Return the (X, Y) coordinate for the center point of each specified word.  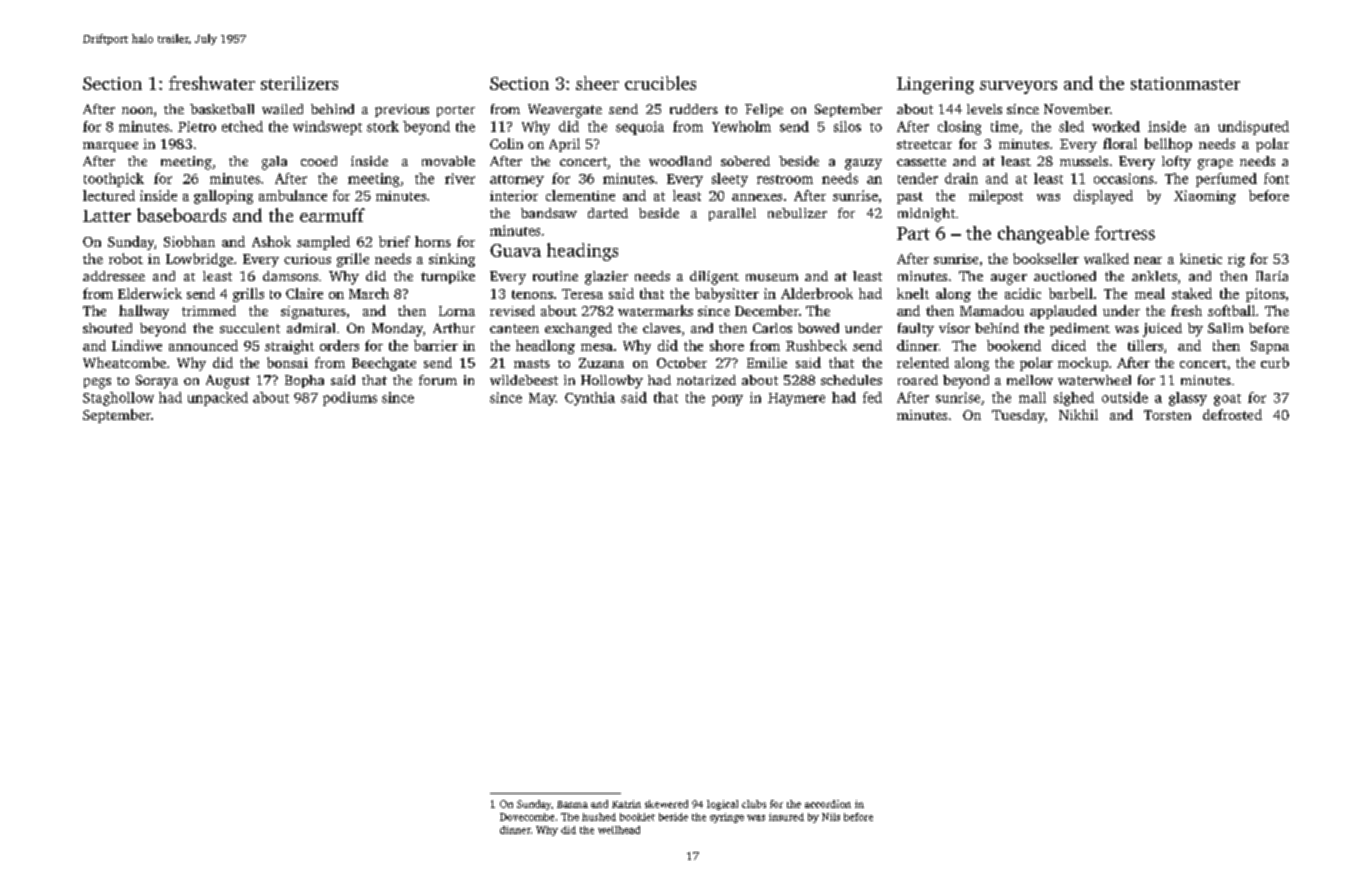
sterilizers (299, 83)
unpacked (218, 399)
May (542, 399)
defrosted (1232, 414)
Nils (831, 817)
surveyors (1018, 87)
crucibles (660, 83)
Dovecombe (527, 817)
